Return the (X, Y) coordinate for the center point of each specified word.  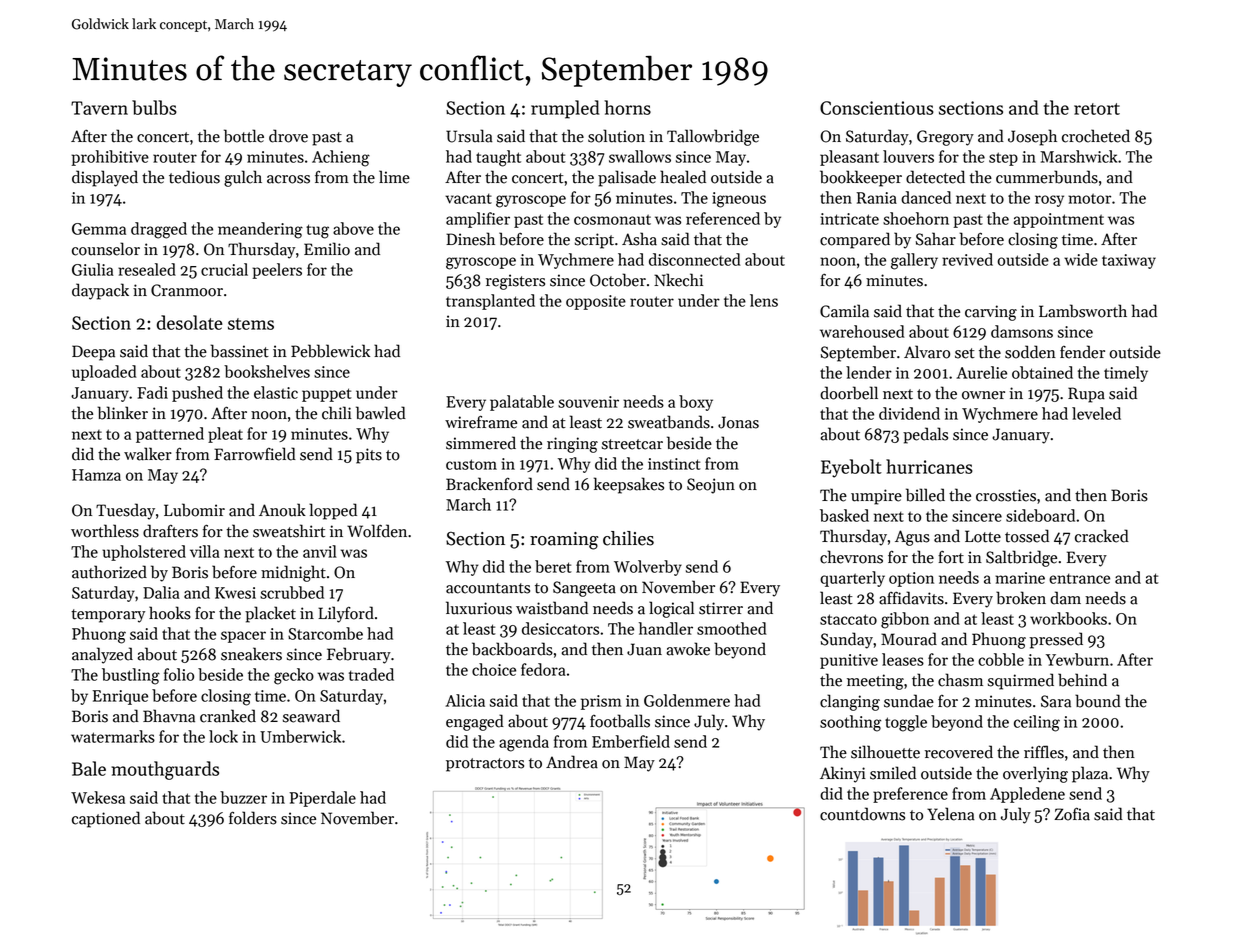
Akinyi (843, 774)
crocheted (1096, 136)
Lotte (983, 536)
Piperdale (322, 799)
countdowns (862, 814)
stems (251, 324)
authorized (109, 572)
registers (515, 282)
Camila (844, 311)
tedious (194, 177)
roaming (564, 541)
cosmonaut (612, 219)
